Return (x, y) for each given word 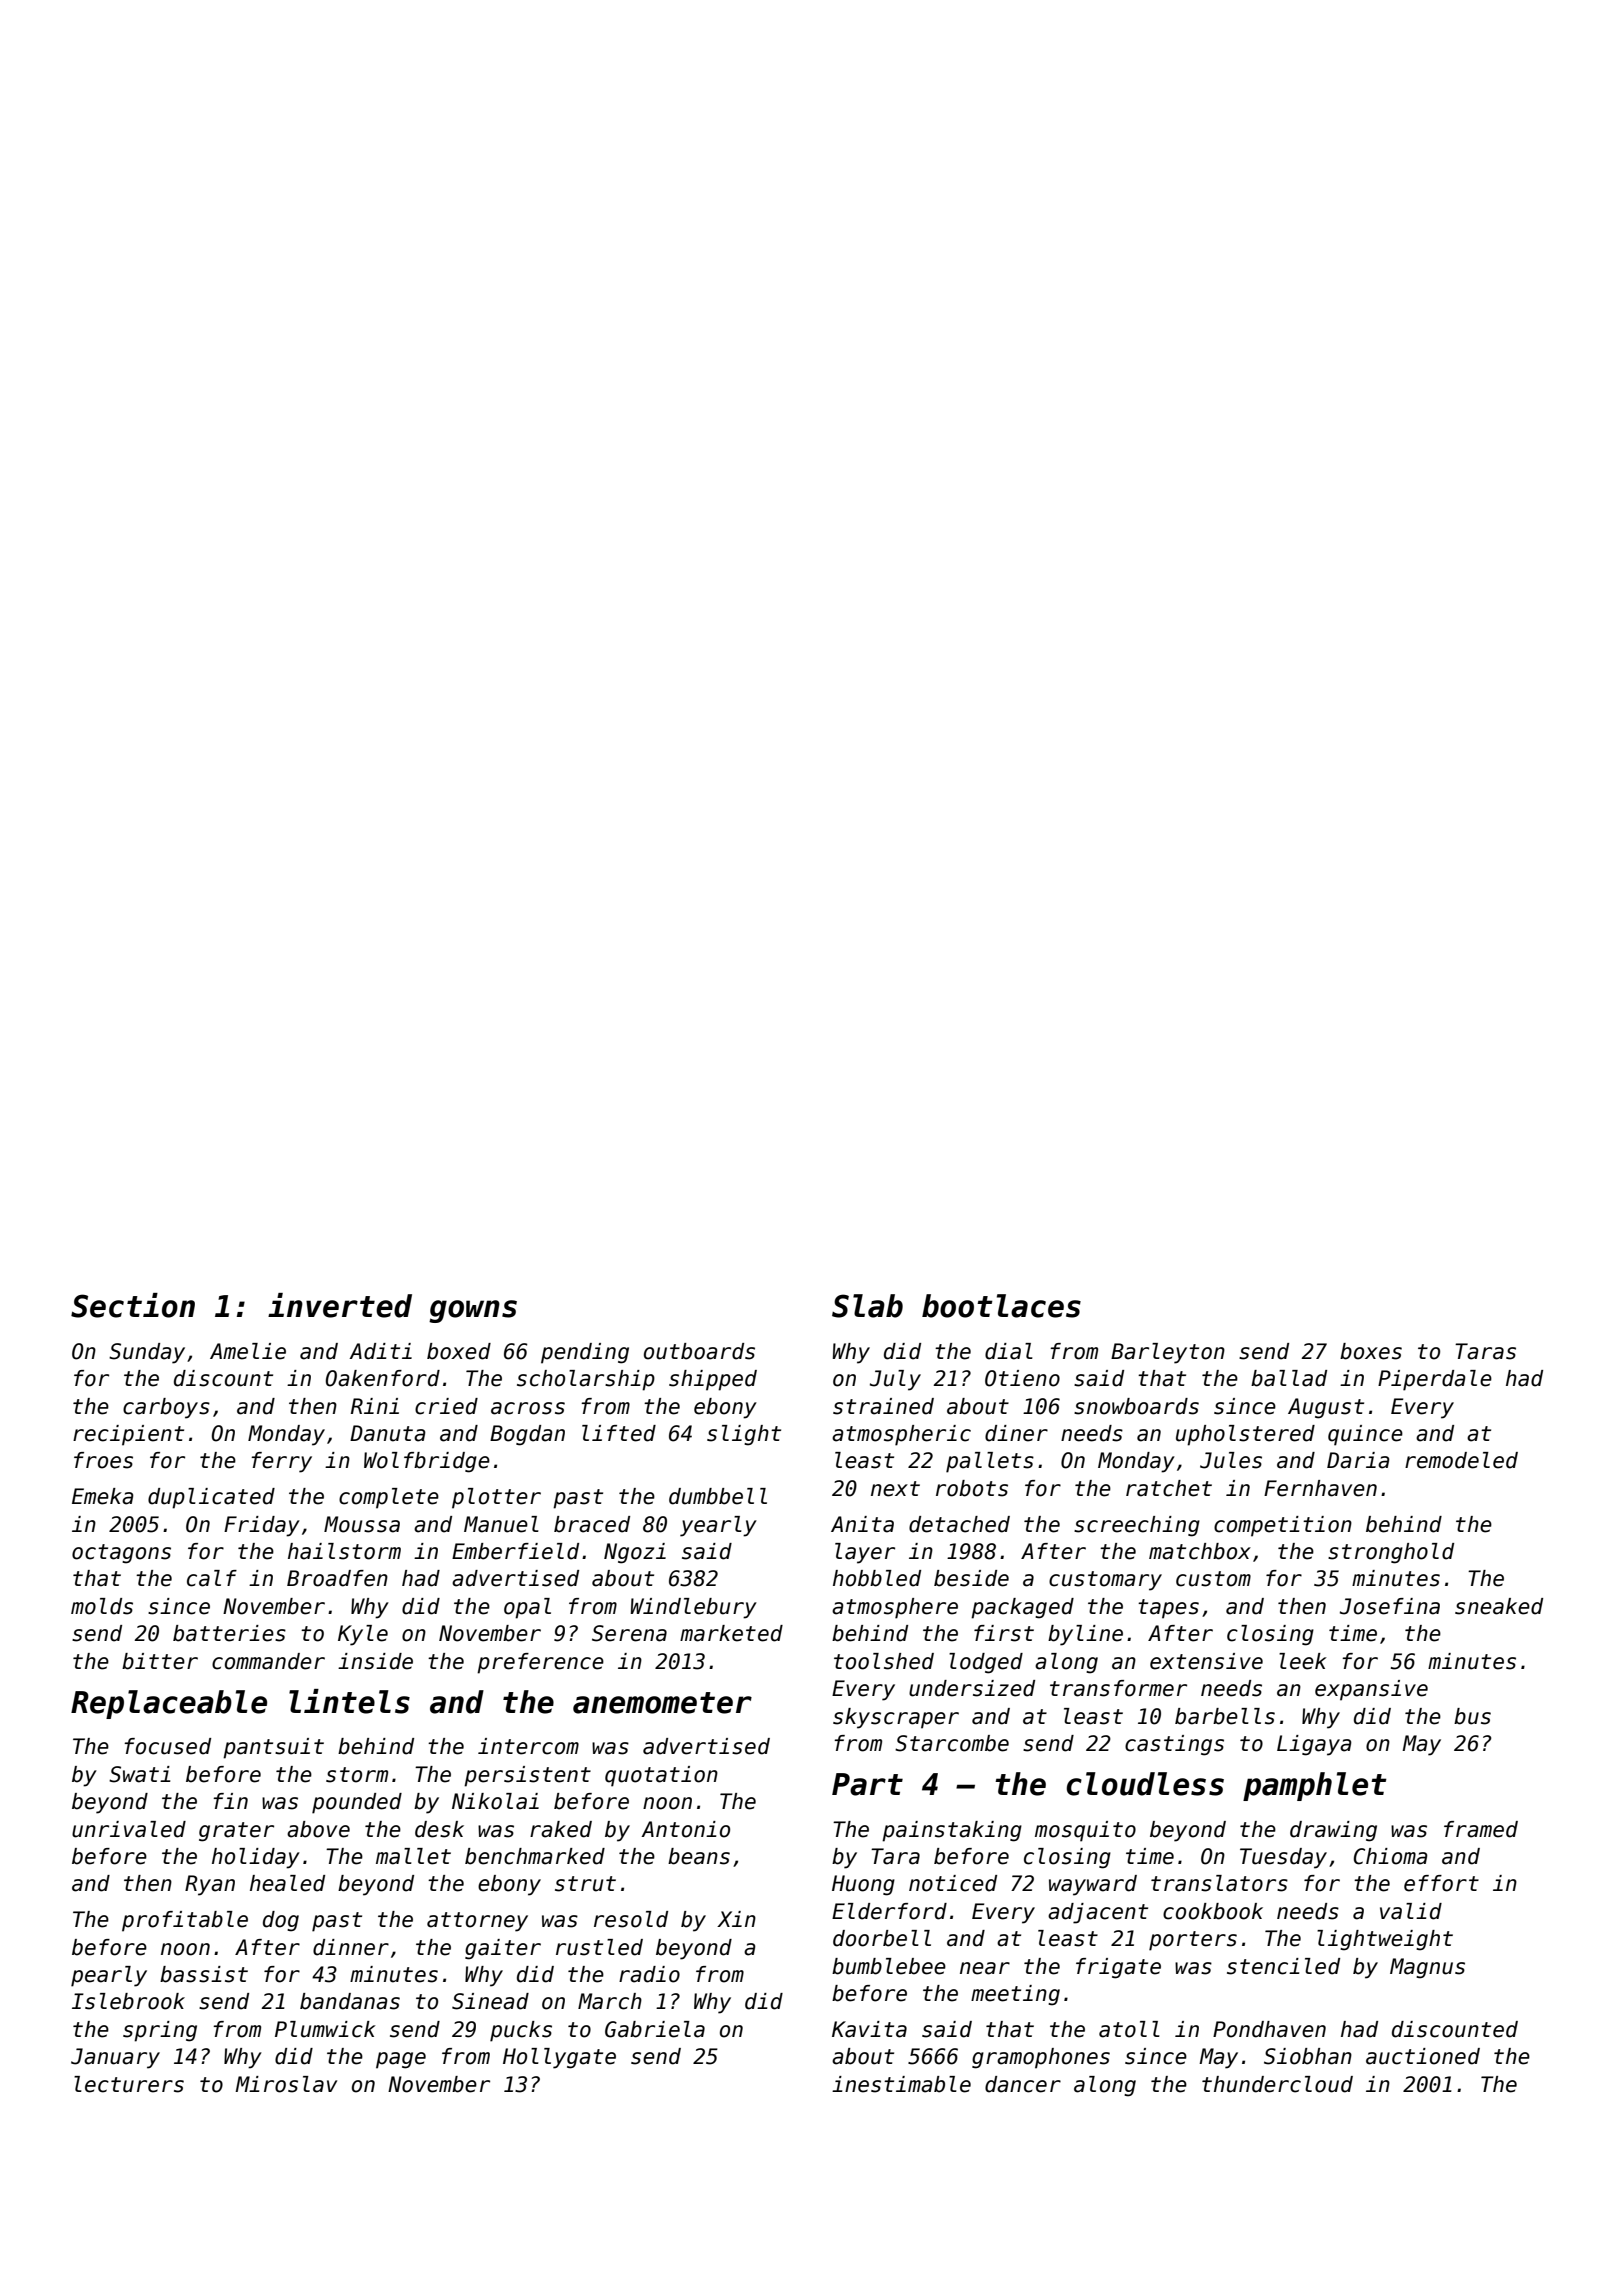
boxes (1371, 1351)
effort (1441, 1883)
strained (883, 1406)
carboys (166, 1408)
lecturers (129, 2084)
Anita (862, 1524)
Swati (139, 1774)
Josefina (1390, 1606)
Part (867, 1784)
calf (212, 1578)
